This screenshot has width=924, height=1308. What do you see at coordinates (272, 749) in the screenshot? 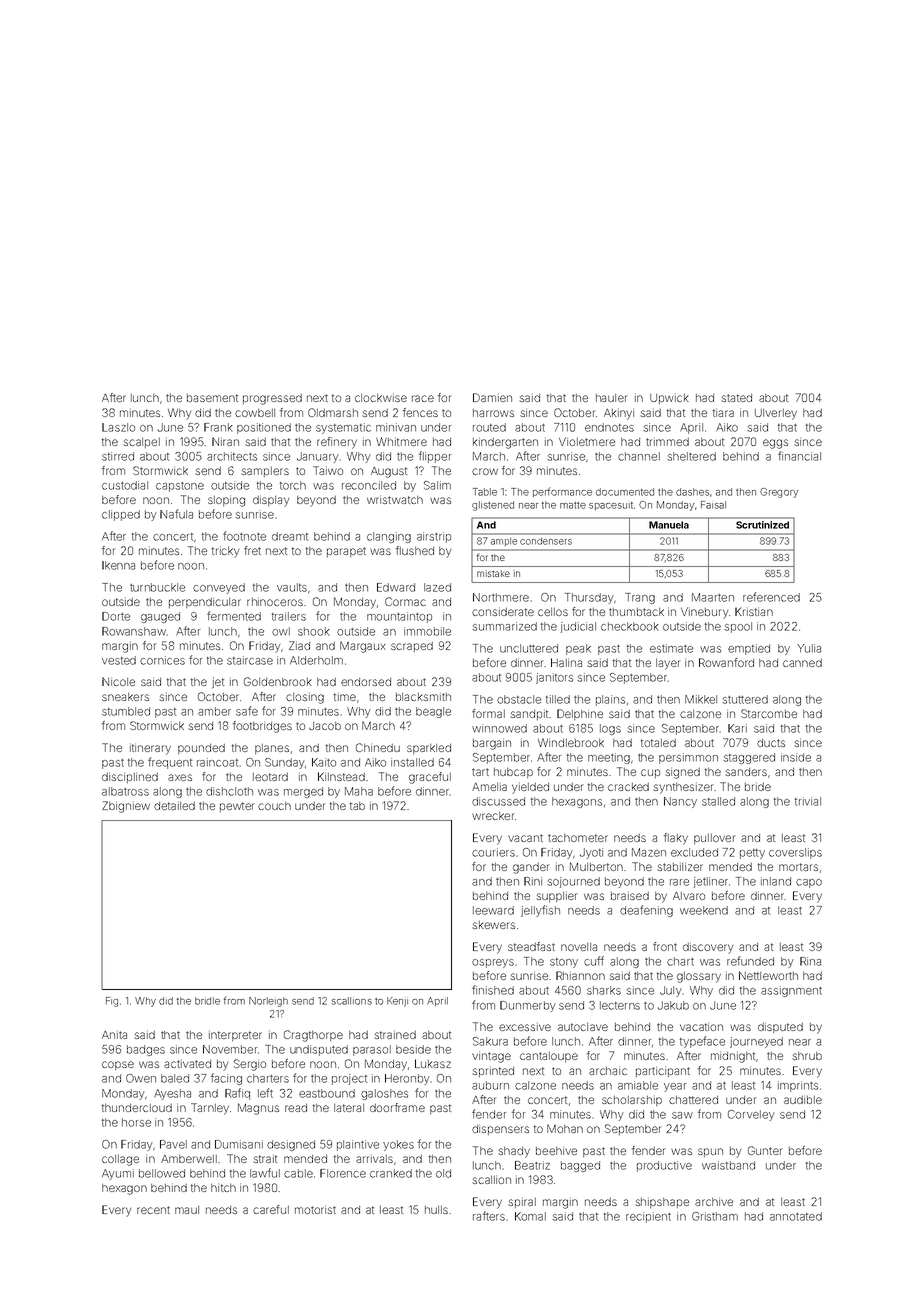
I see `planes` at bounding box center [272, 749].
